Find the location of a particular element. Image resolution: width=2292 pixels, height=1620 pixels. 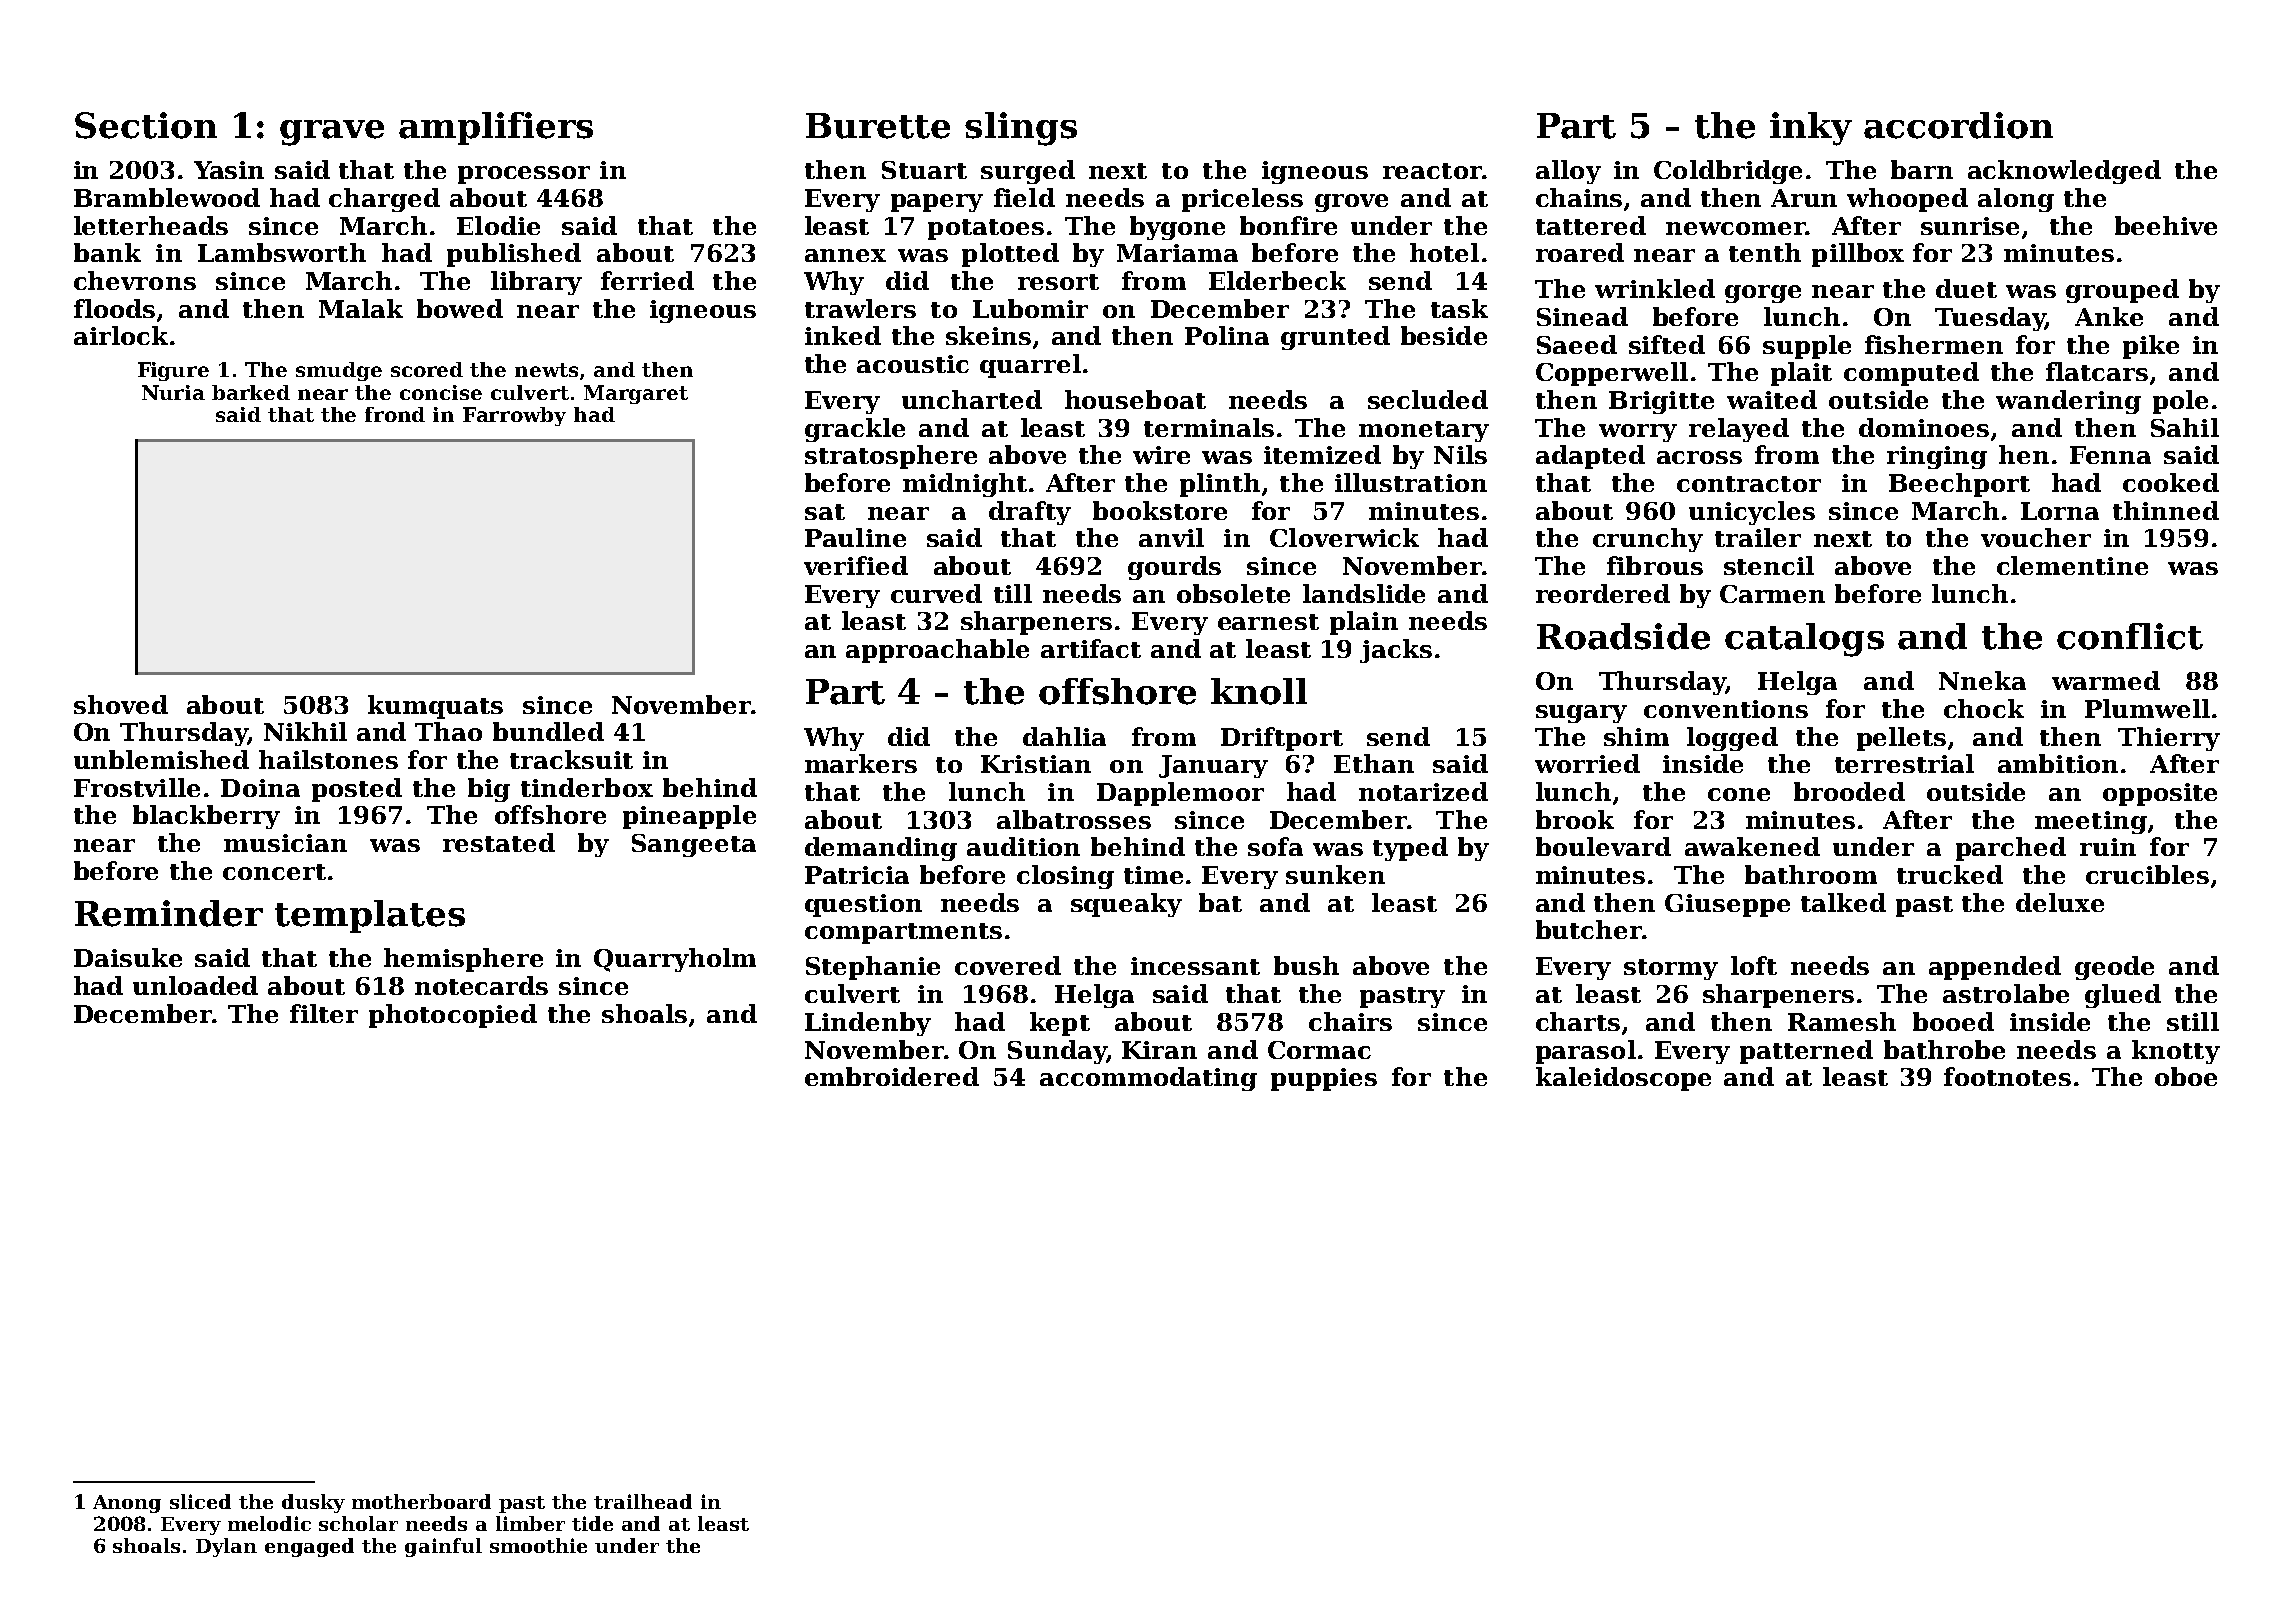

Elderbeck is located at coordinates (1277, 280).
